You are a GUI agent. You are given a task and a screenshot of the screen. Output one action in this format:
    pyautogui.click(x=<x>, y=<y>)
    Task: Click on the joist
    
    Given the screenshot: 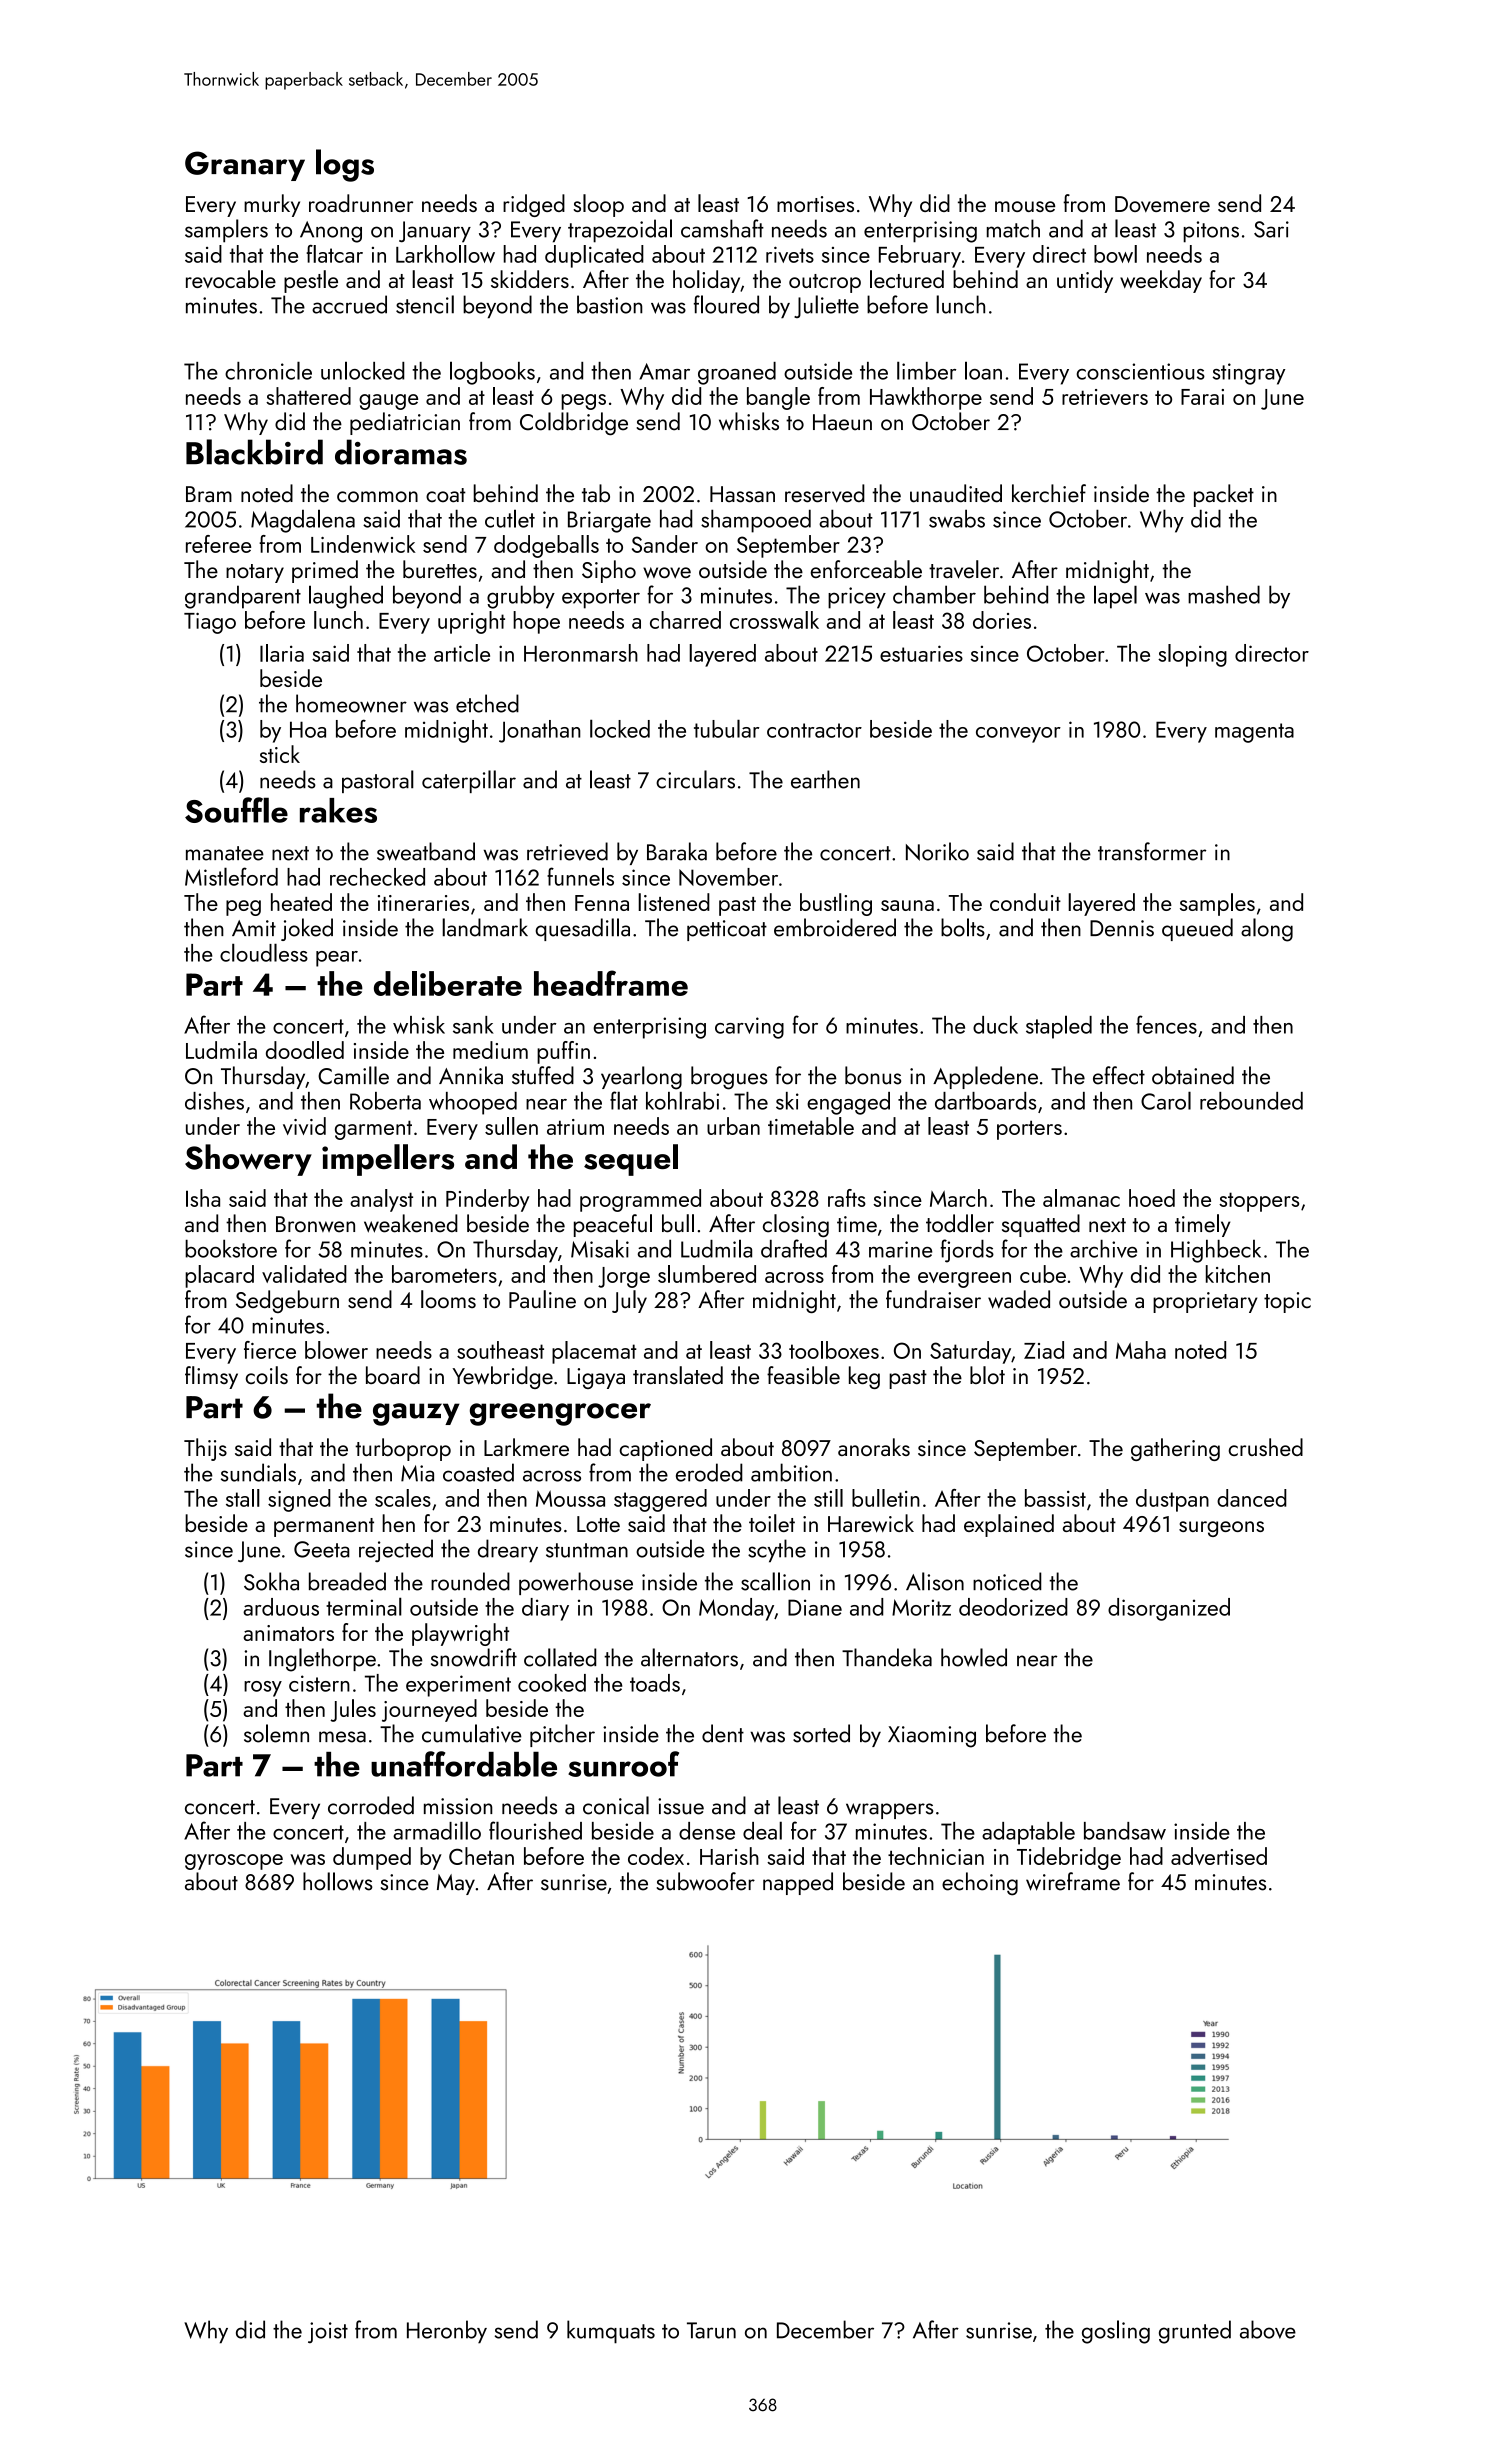 What is the action you would take?
    pyautogui.click(x=328, y=2332)
